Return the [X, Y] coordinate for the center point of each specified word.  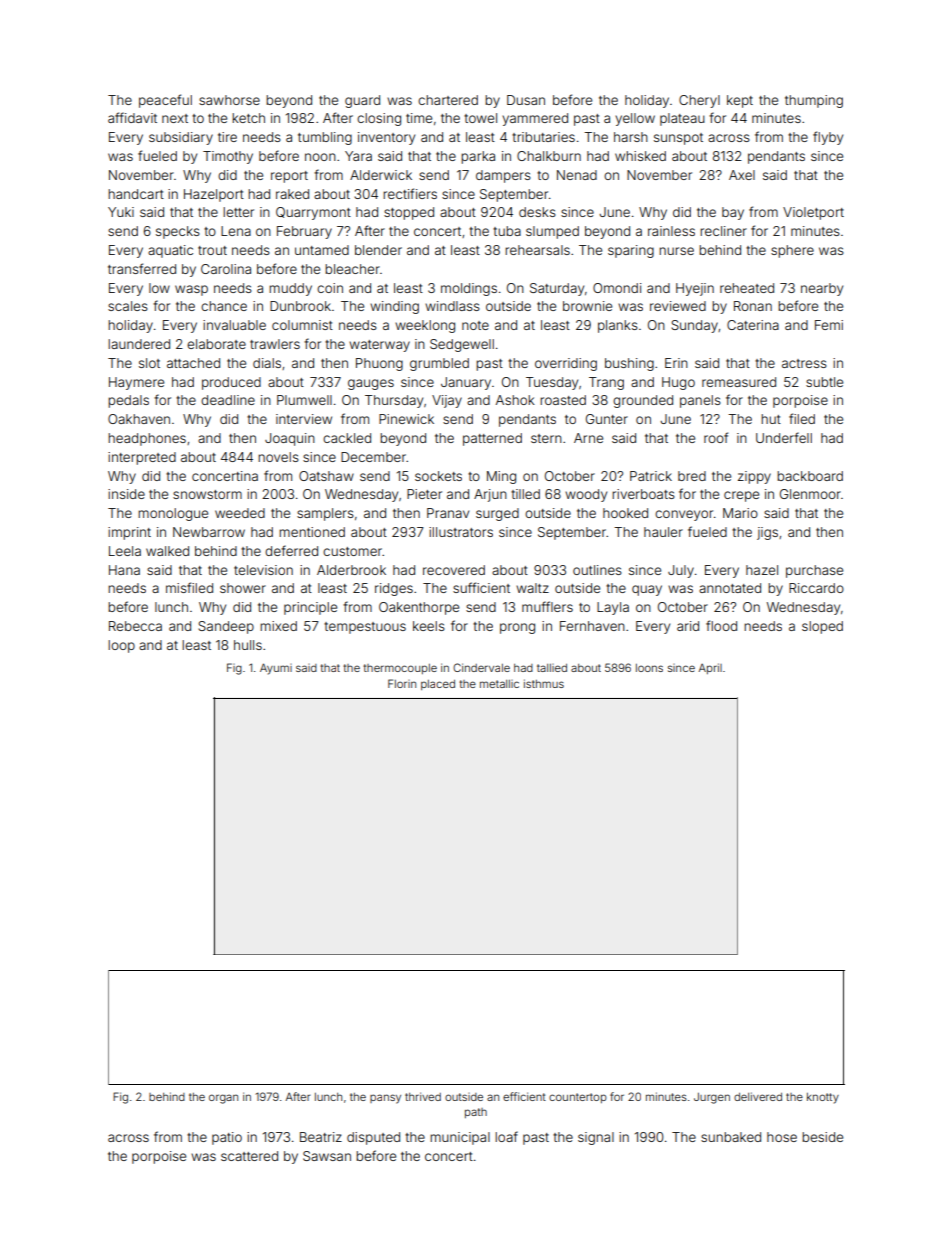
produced [231, 383]
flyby [828, 138]
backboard [810, 476]
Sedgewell [462, 345]
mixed [278, 626]
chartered [448, 100]
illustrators [461, 532]
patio [227, 1138]
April [710, 668]
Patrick [651, 476]
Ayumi [276, 669]
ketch [248, 118]
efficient [524, 1096]
